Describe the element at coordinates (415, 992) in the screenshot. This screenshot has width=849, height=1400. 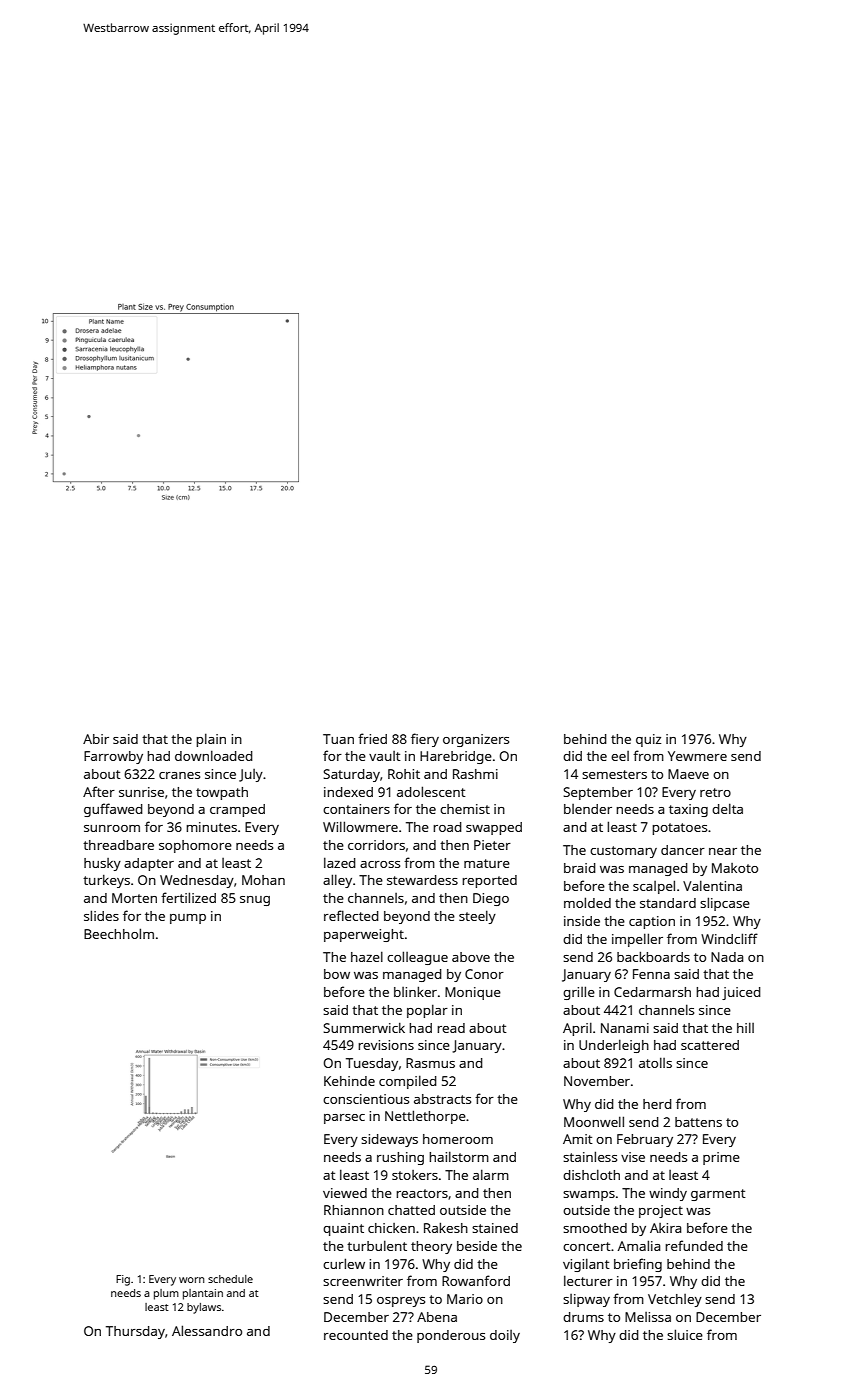
I see `blinker` at that location.
